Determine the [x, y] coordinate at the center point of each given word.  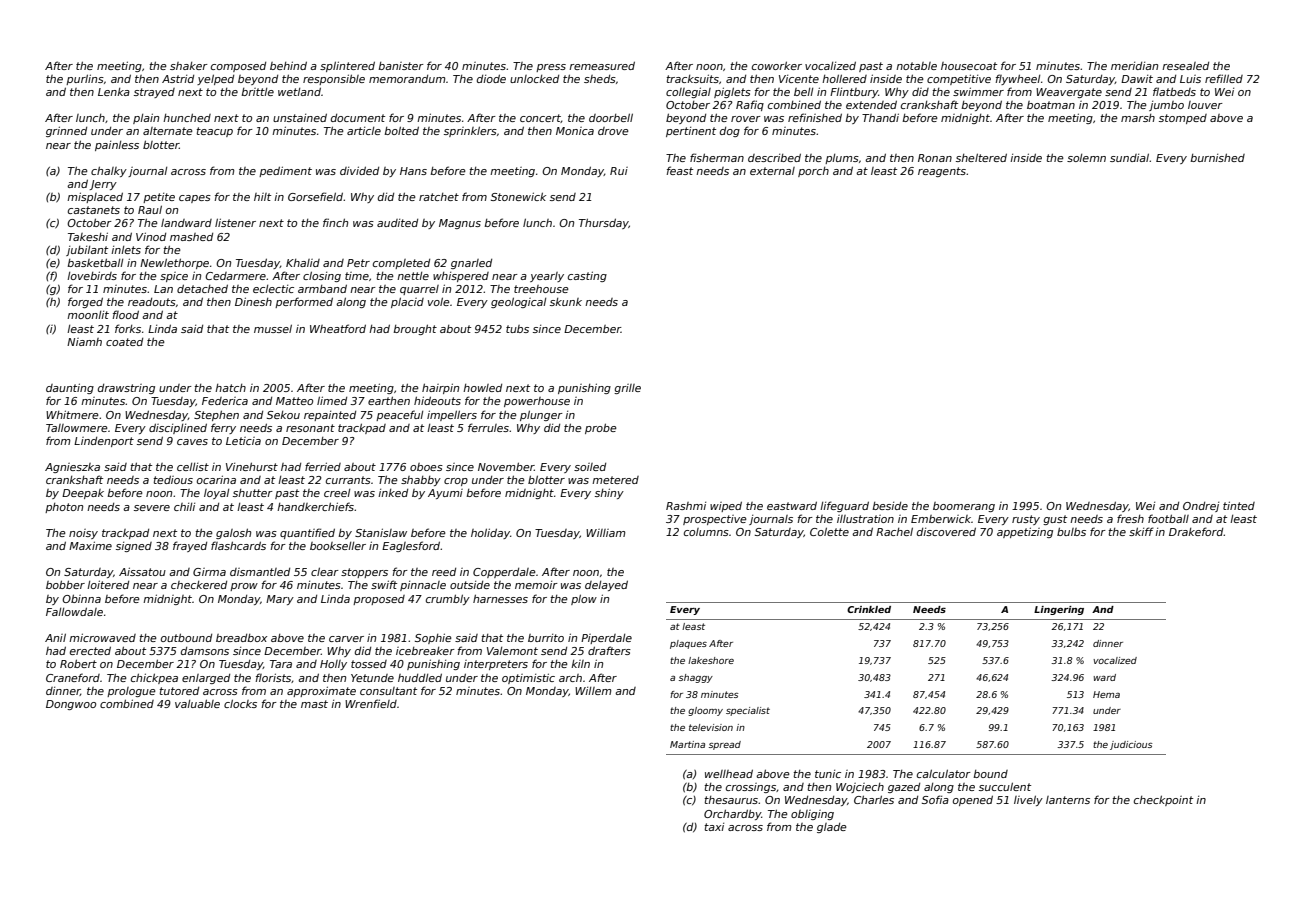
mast [314, 704]
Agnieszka [72, 468]
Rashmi [686, 506]
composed [238, 67]
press [551, 68]
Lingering [1059, 610]
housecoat [969, 66]
